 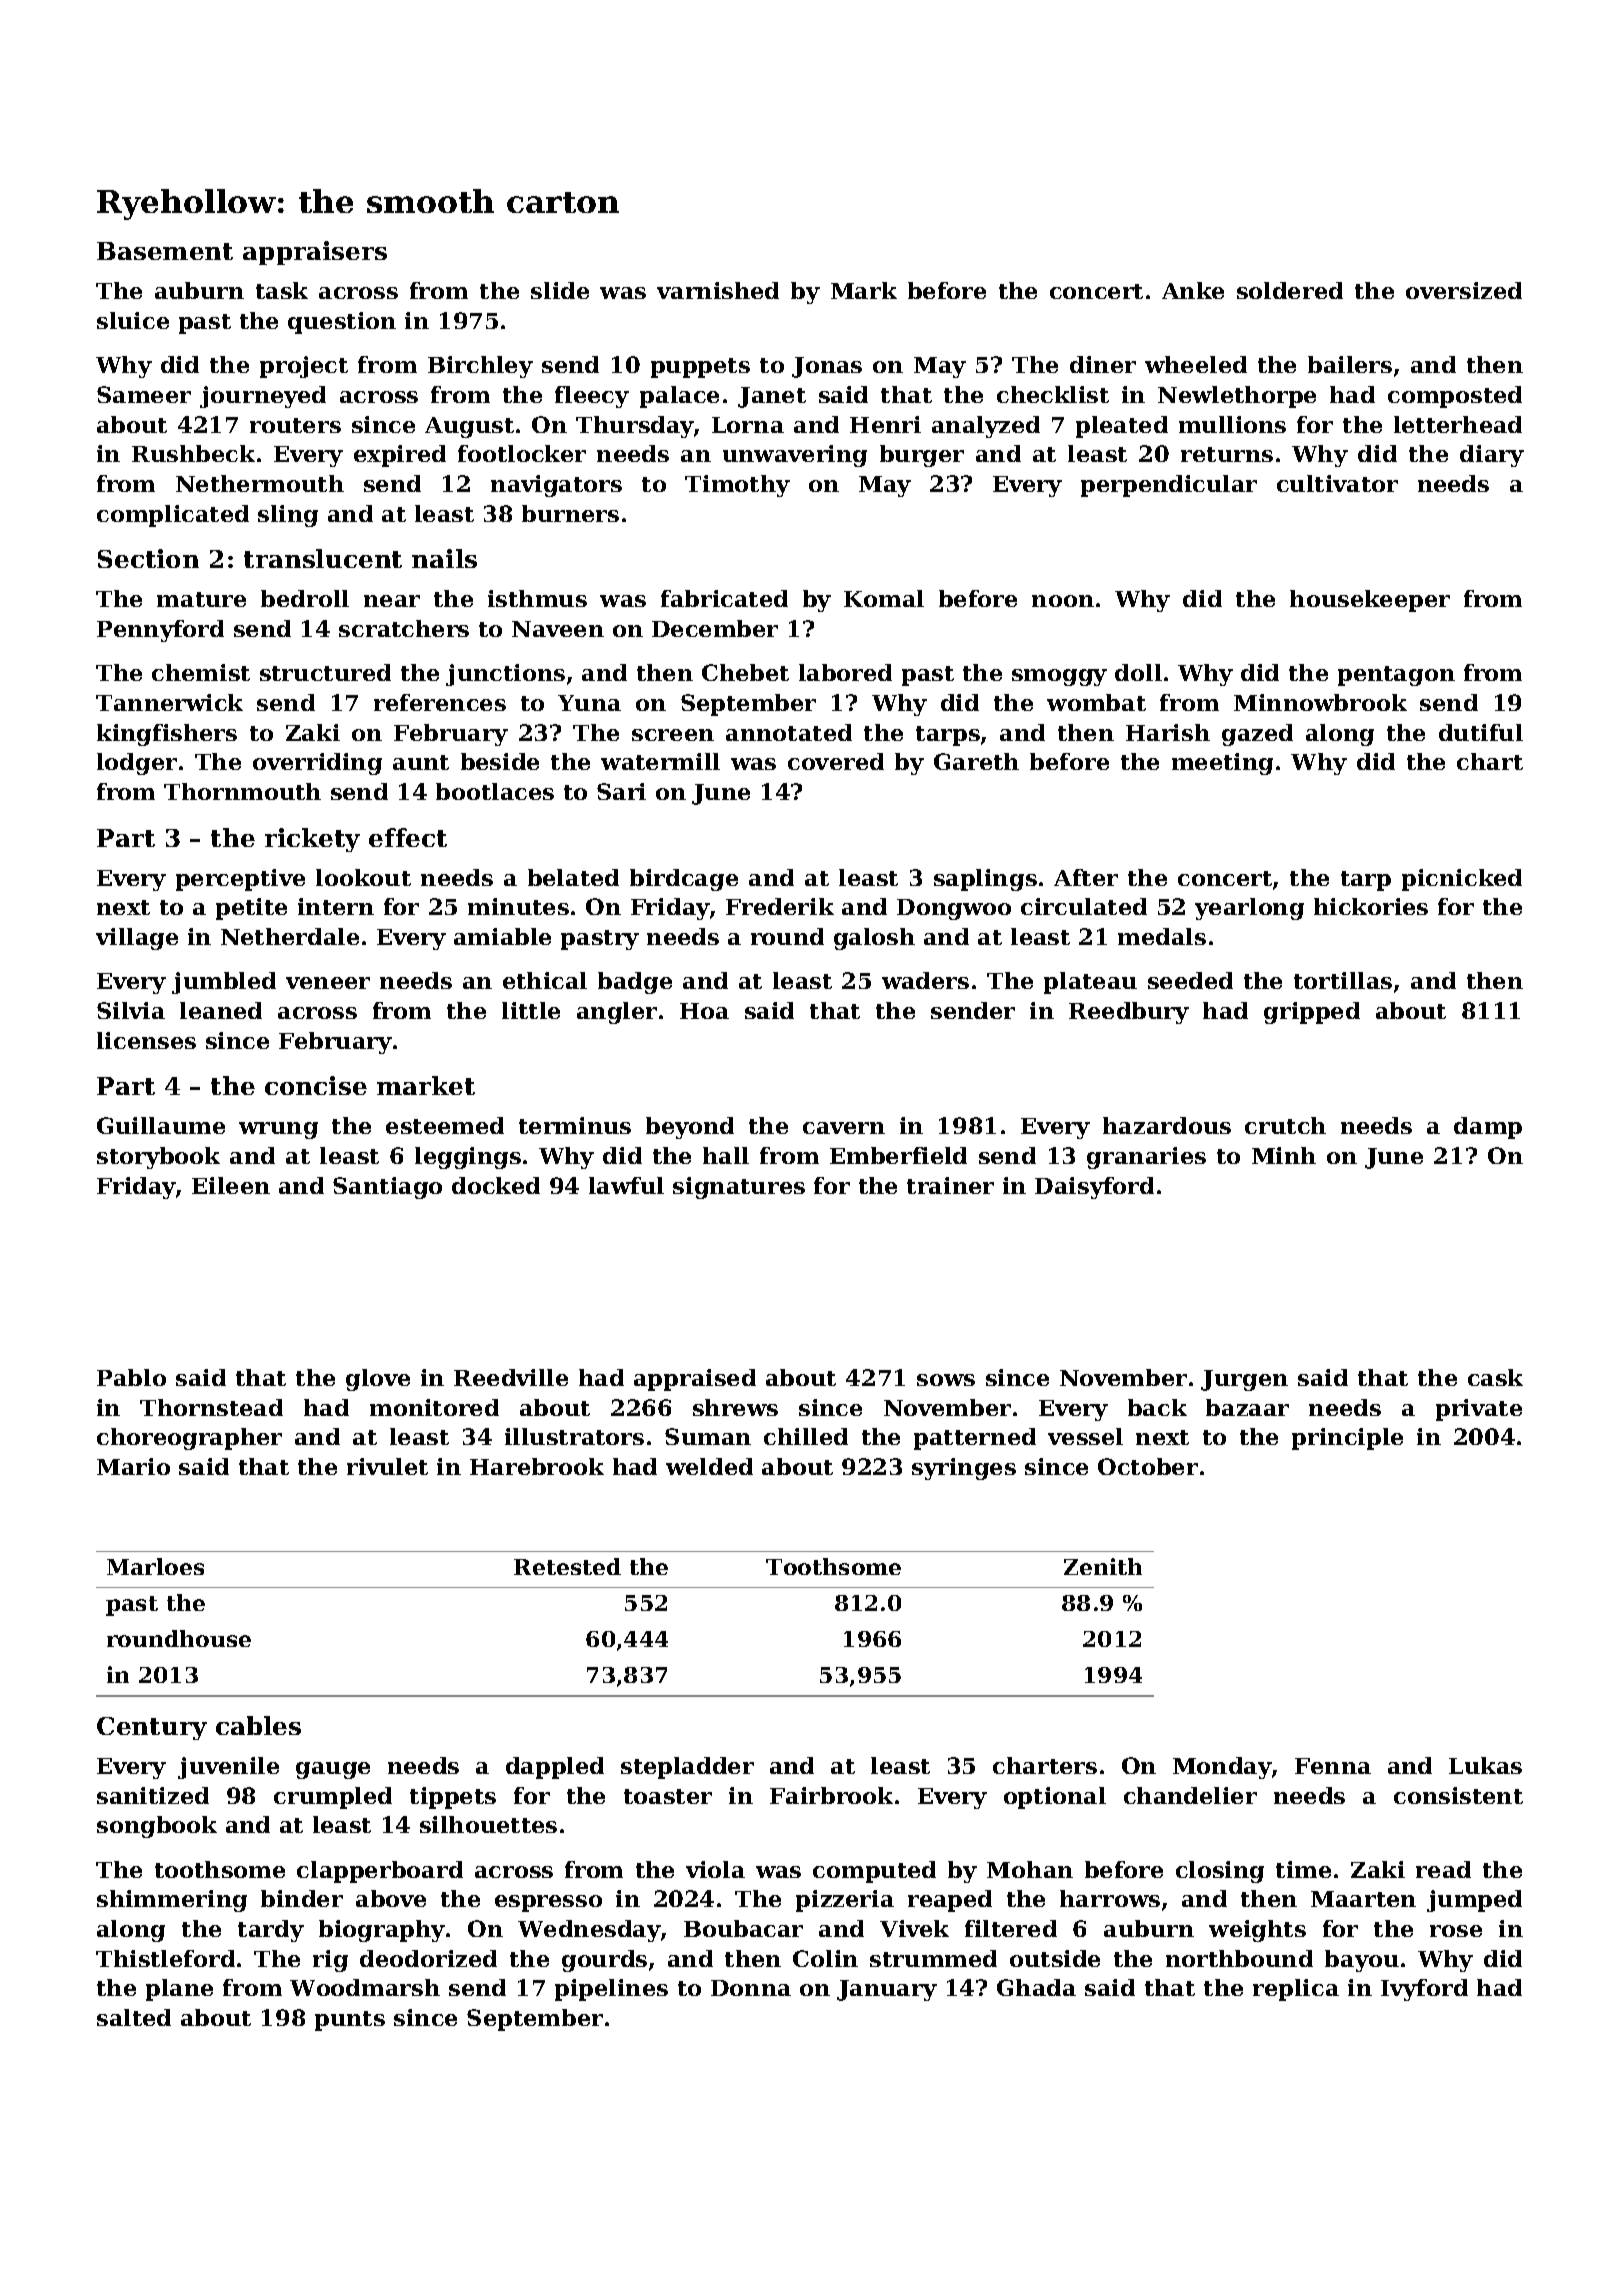 What do you see at coordinates (387, 1466) in the page?
I see `rivulet` at bounding box center [387, 1466].
